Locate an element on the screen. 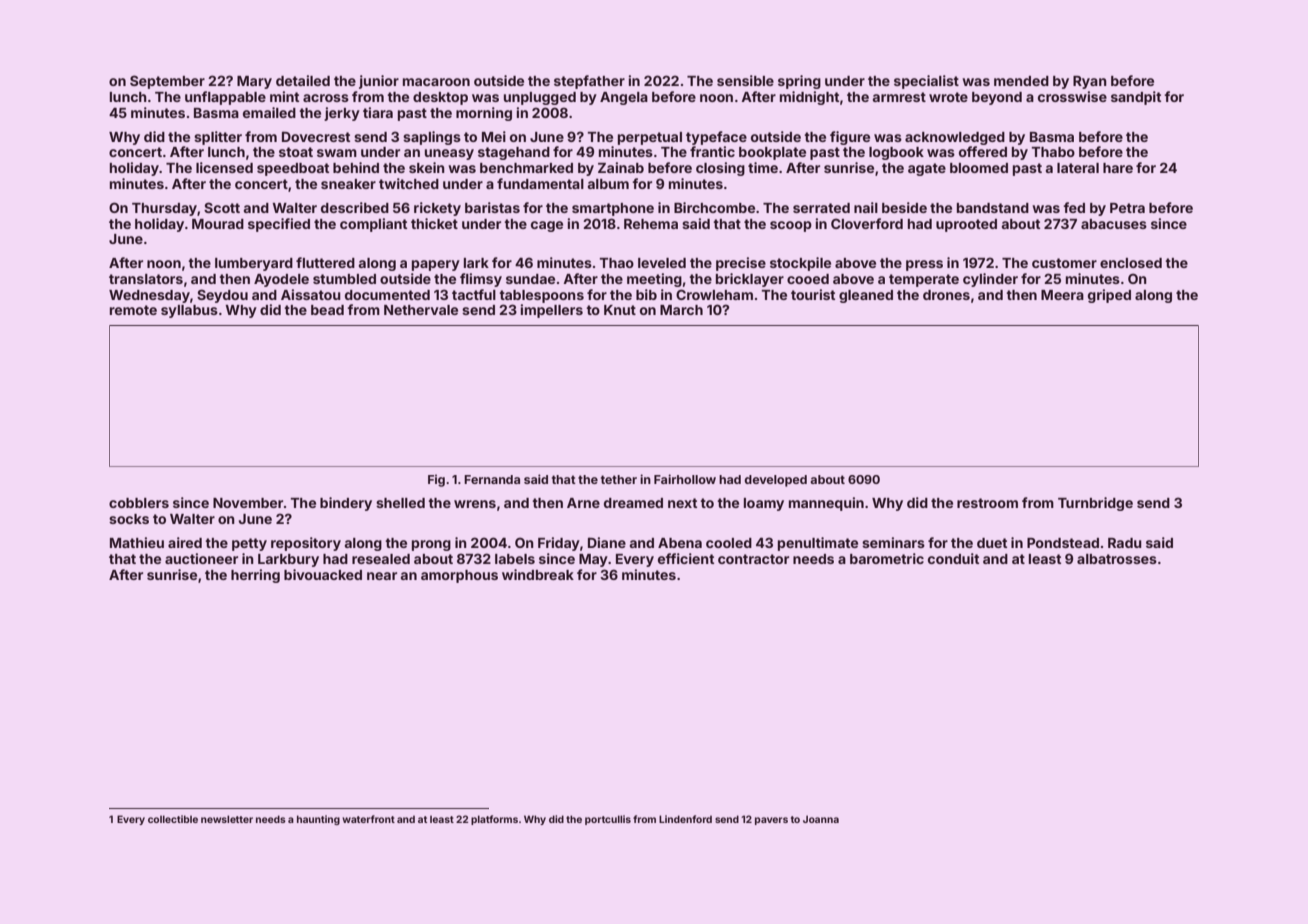  sensible is located at coordinates (745, 80).
